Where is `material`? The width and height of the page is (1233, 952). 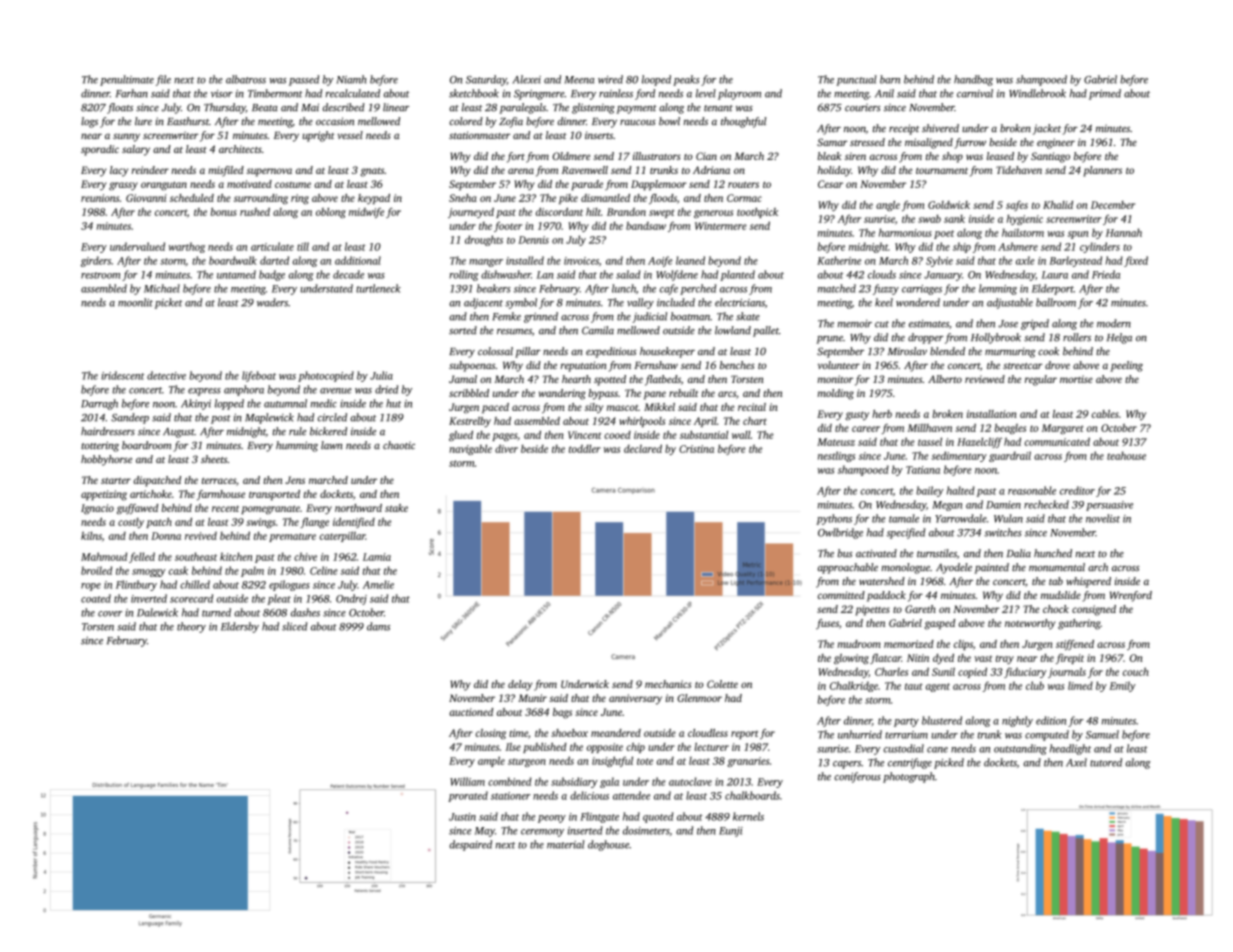
material is located at coordinates (566, 844).
